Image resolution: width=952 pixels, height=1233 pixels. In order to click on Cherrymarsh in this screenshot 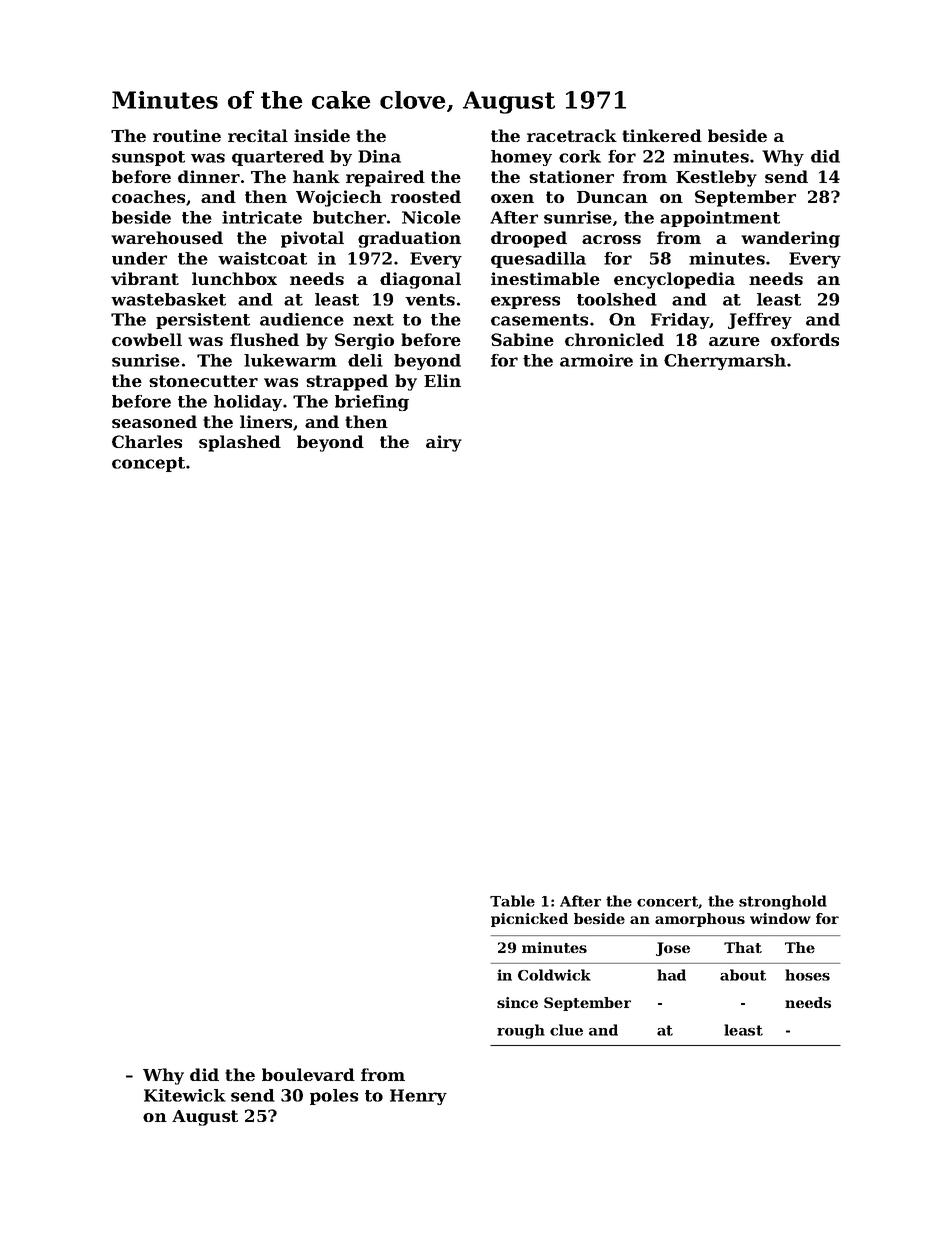, I will do `click(725, 362)`.
